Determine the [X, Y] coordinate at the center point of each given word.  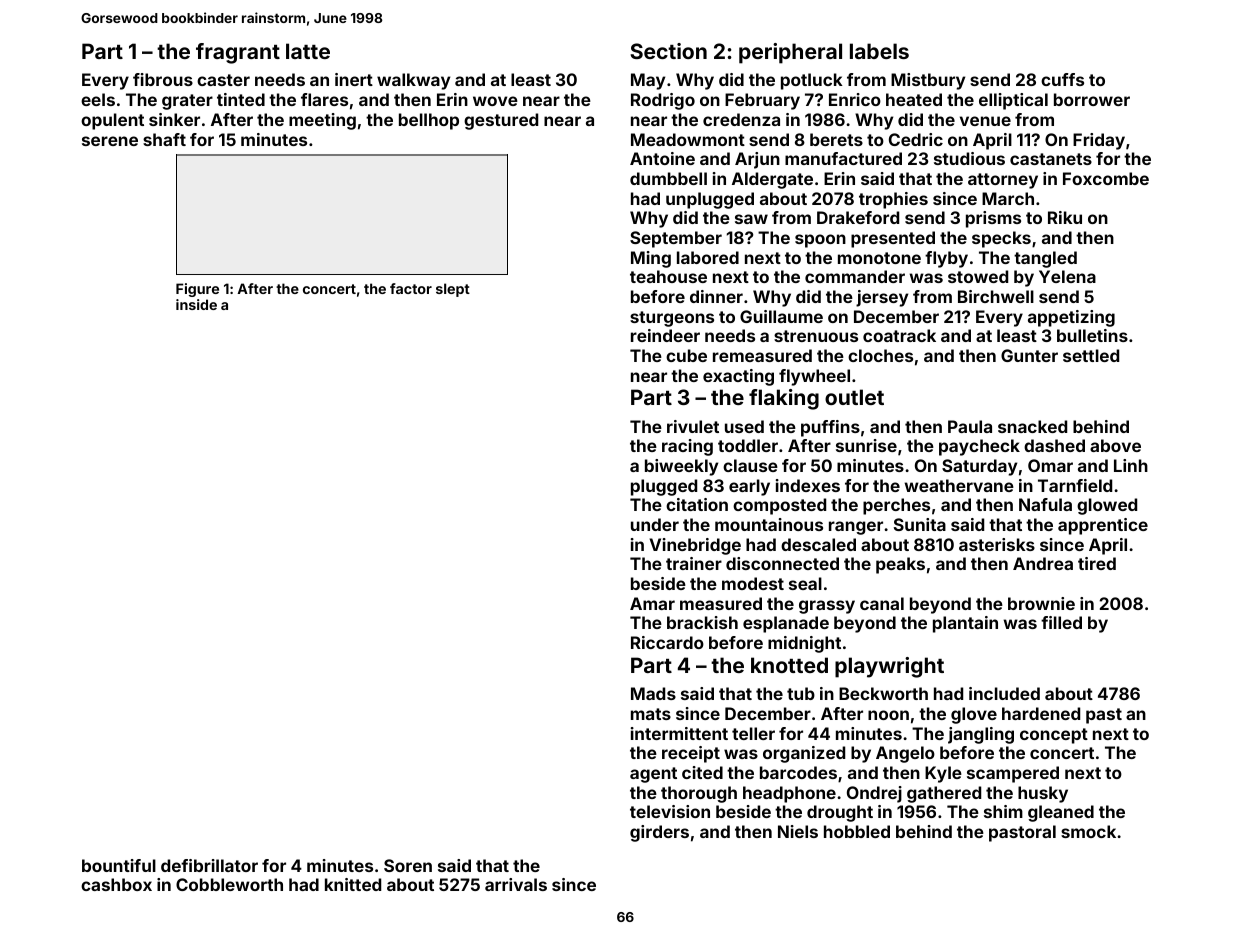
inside [196, 304]
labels [879, 51]
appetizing [1071, 318]
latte [308, 51]
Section [668, 51]
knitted [353, 884]
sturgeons [672, 319]
